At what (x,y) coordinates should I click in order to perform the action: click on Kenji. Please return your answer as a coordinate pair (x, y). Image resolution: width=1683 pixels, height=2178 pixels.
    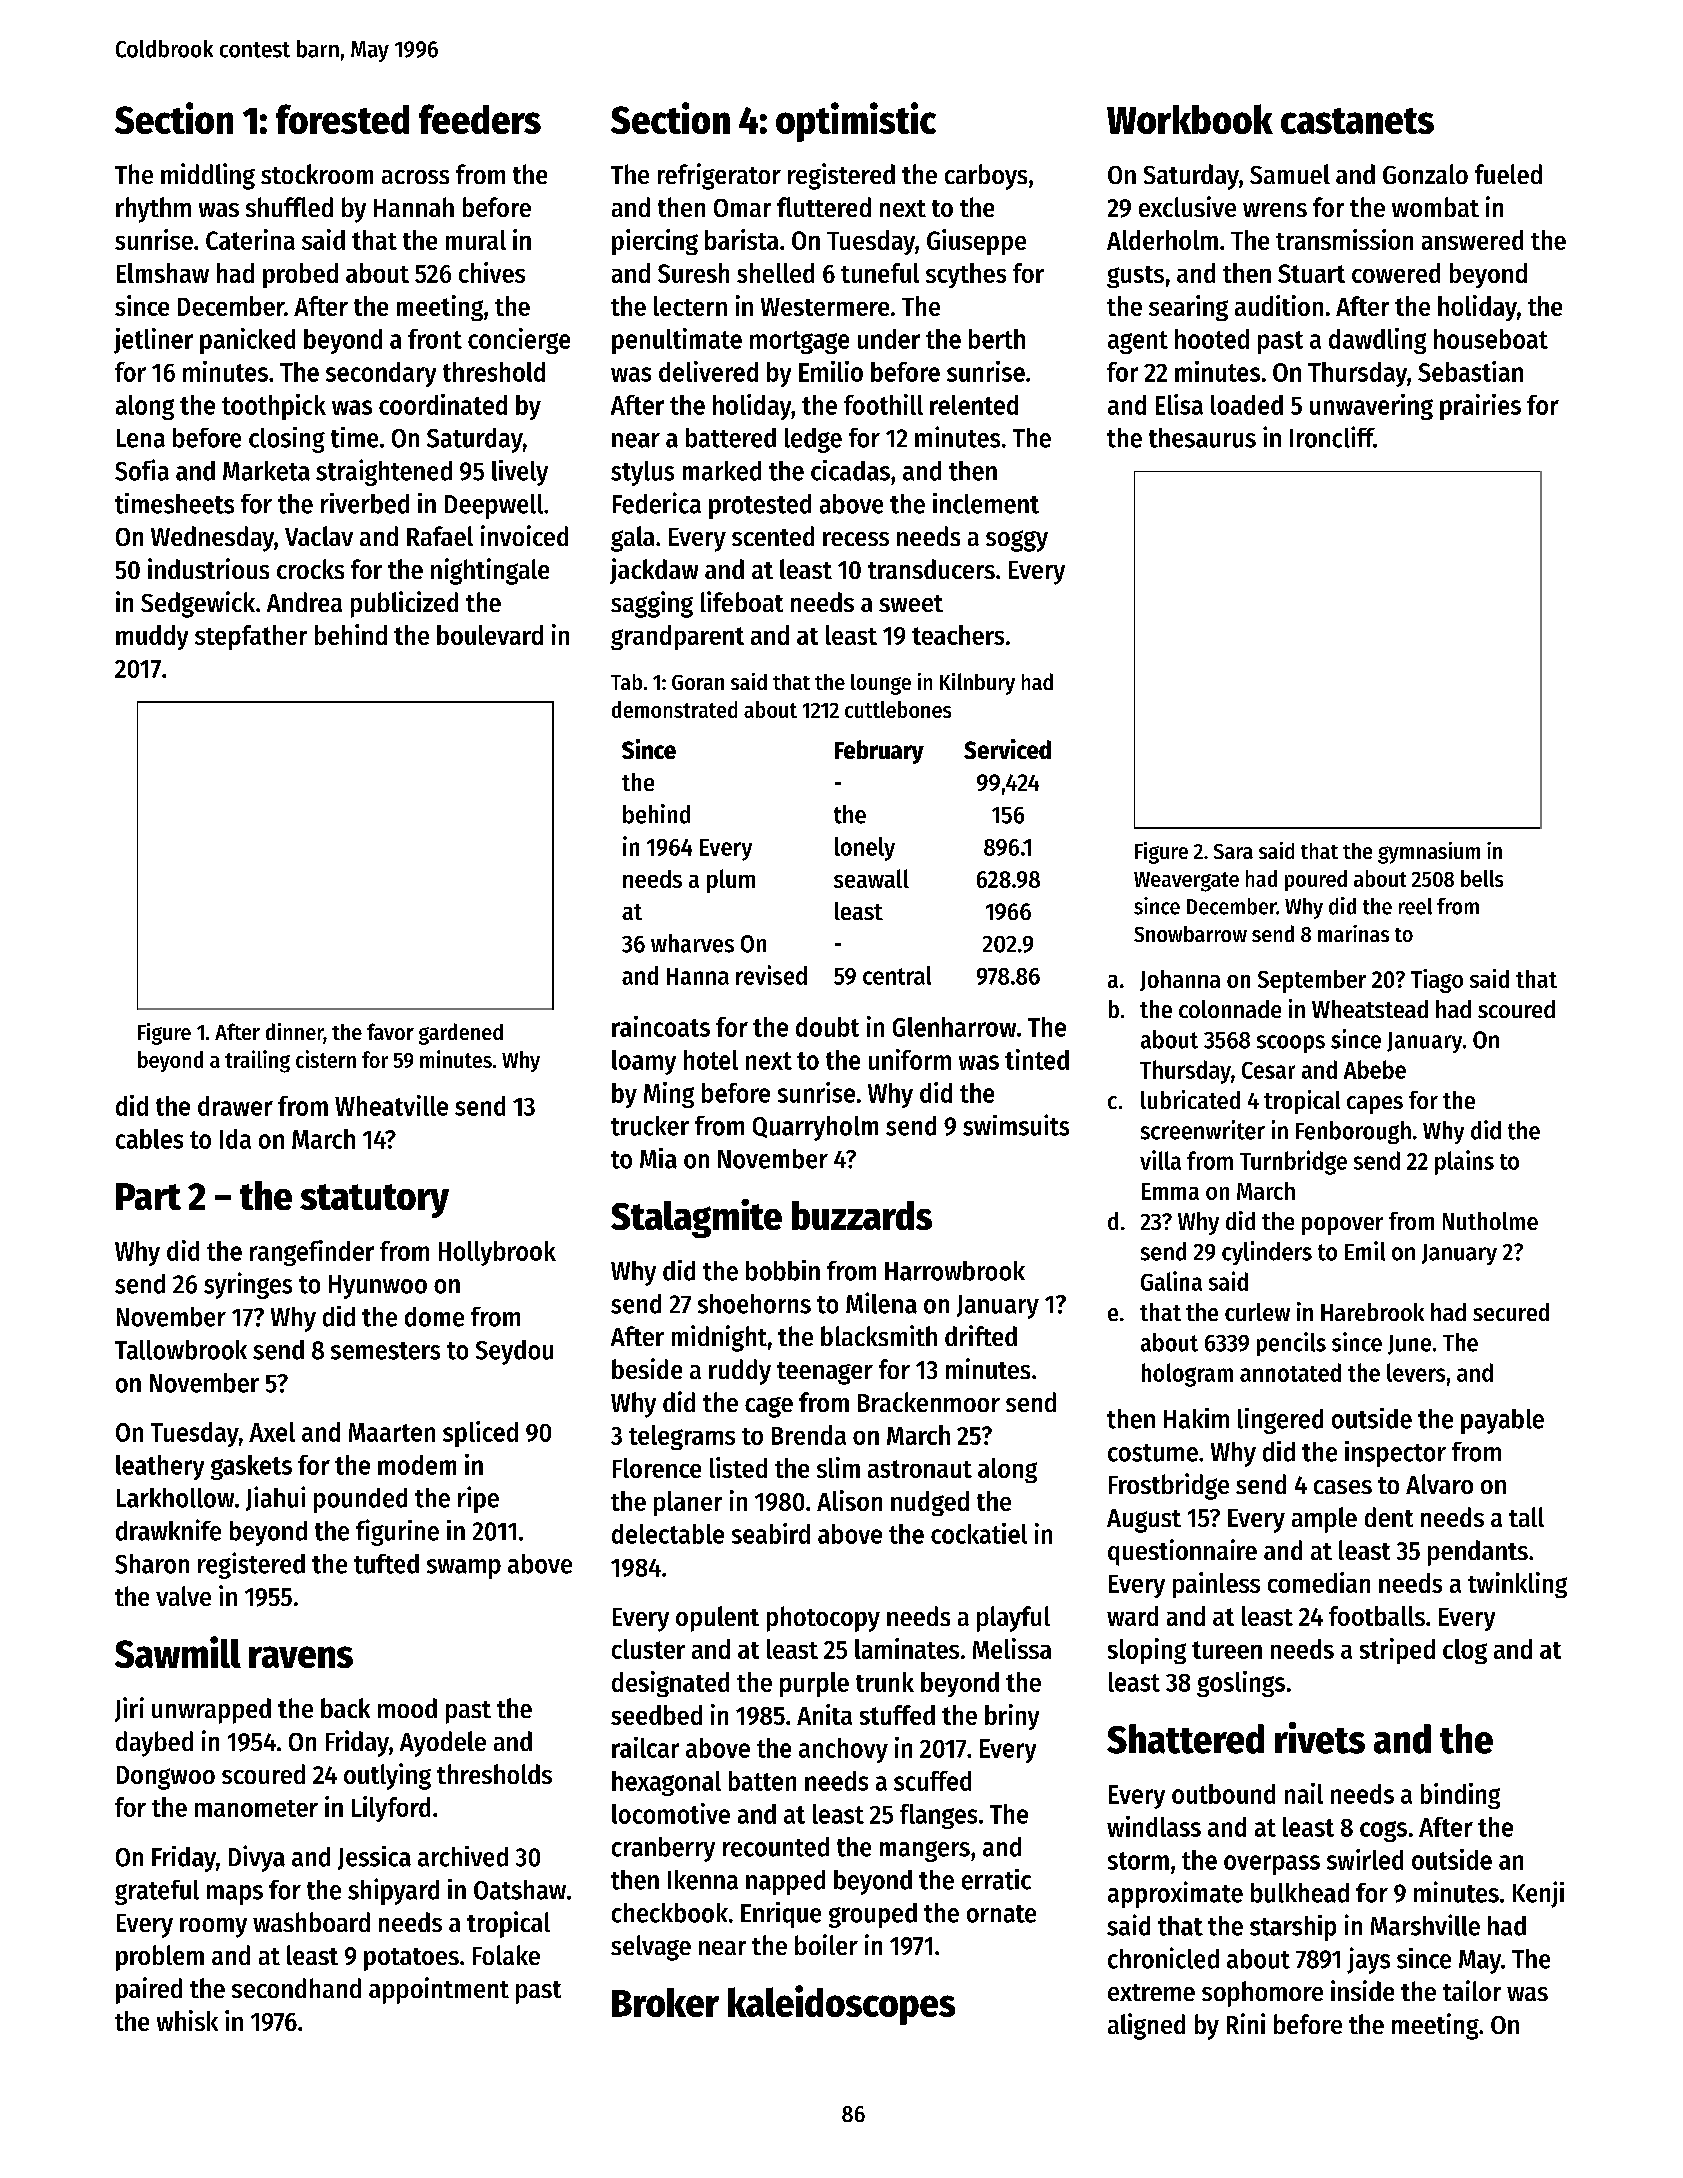
    Looking at the image, I should click on (1538, 1894).
